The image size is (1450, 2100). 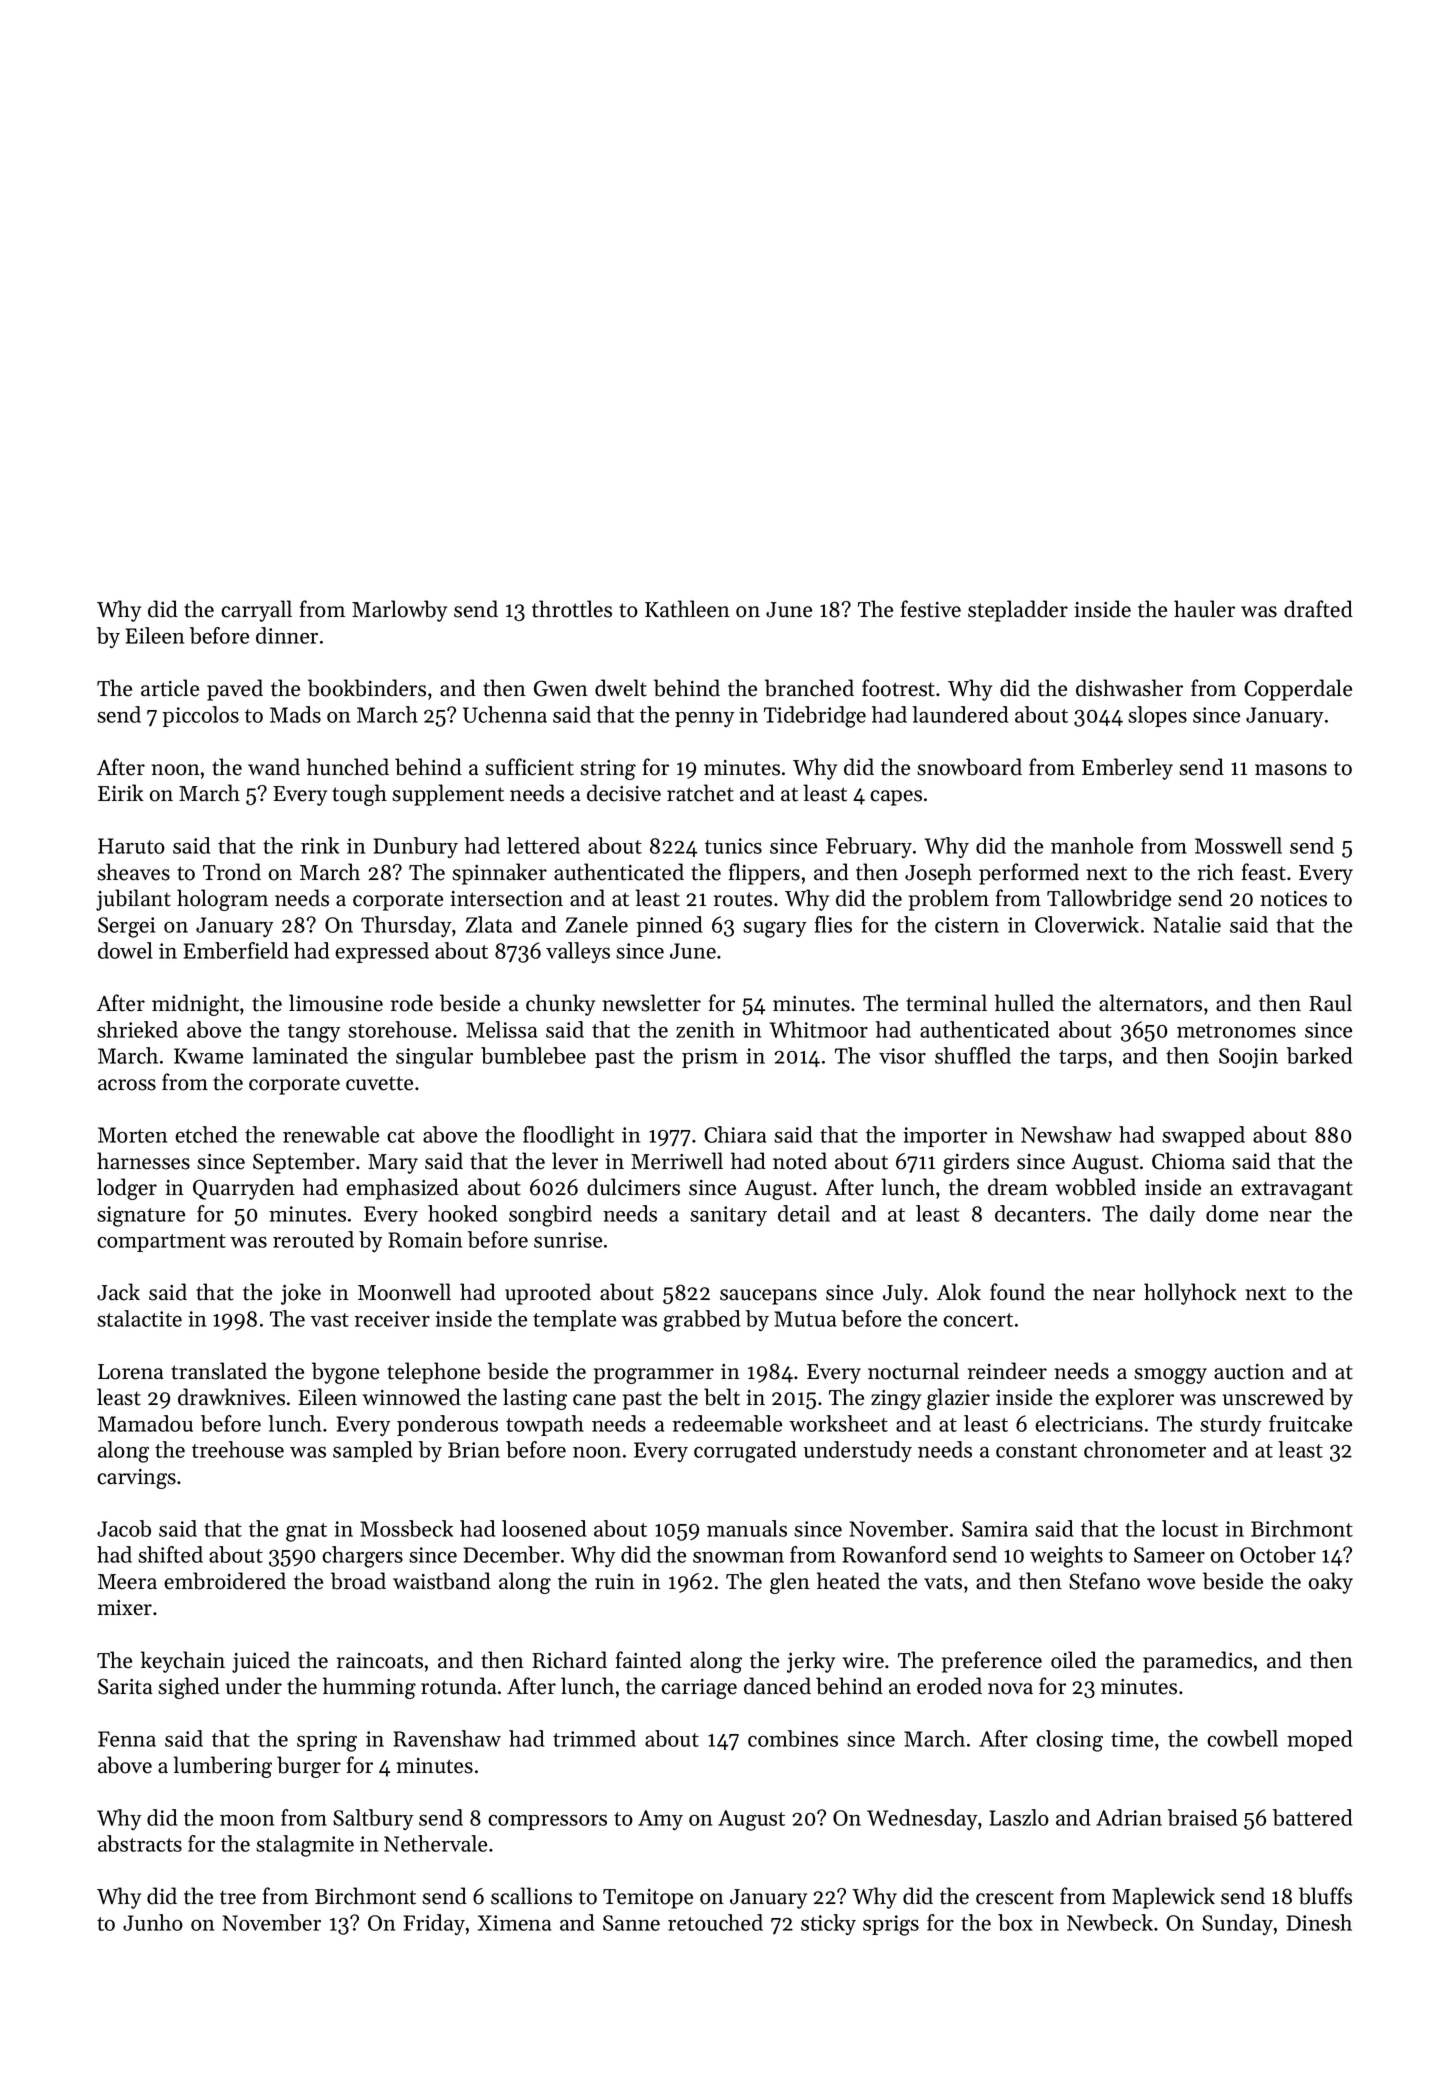 I want to click on laminated, so click(x=300, y=1055).
